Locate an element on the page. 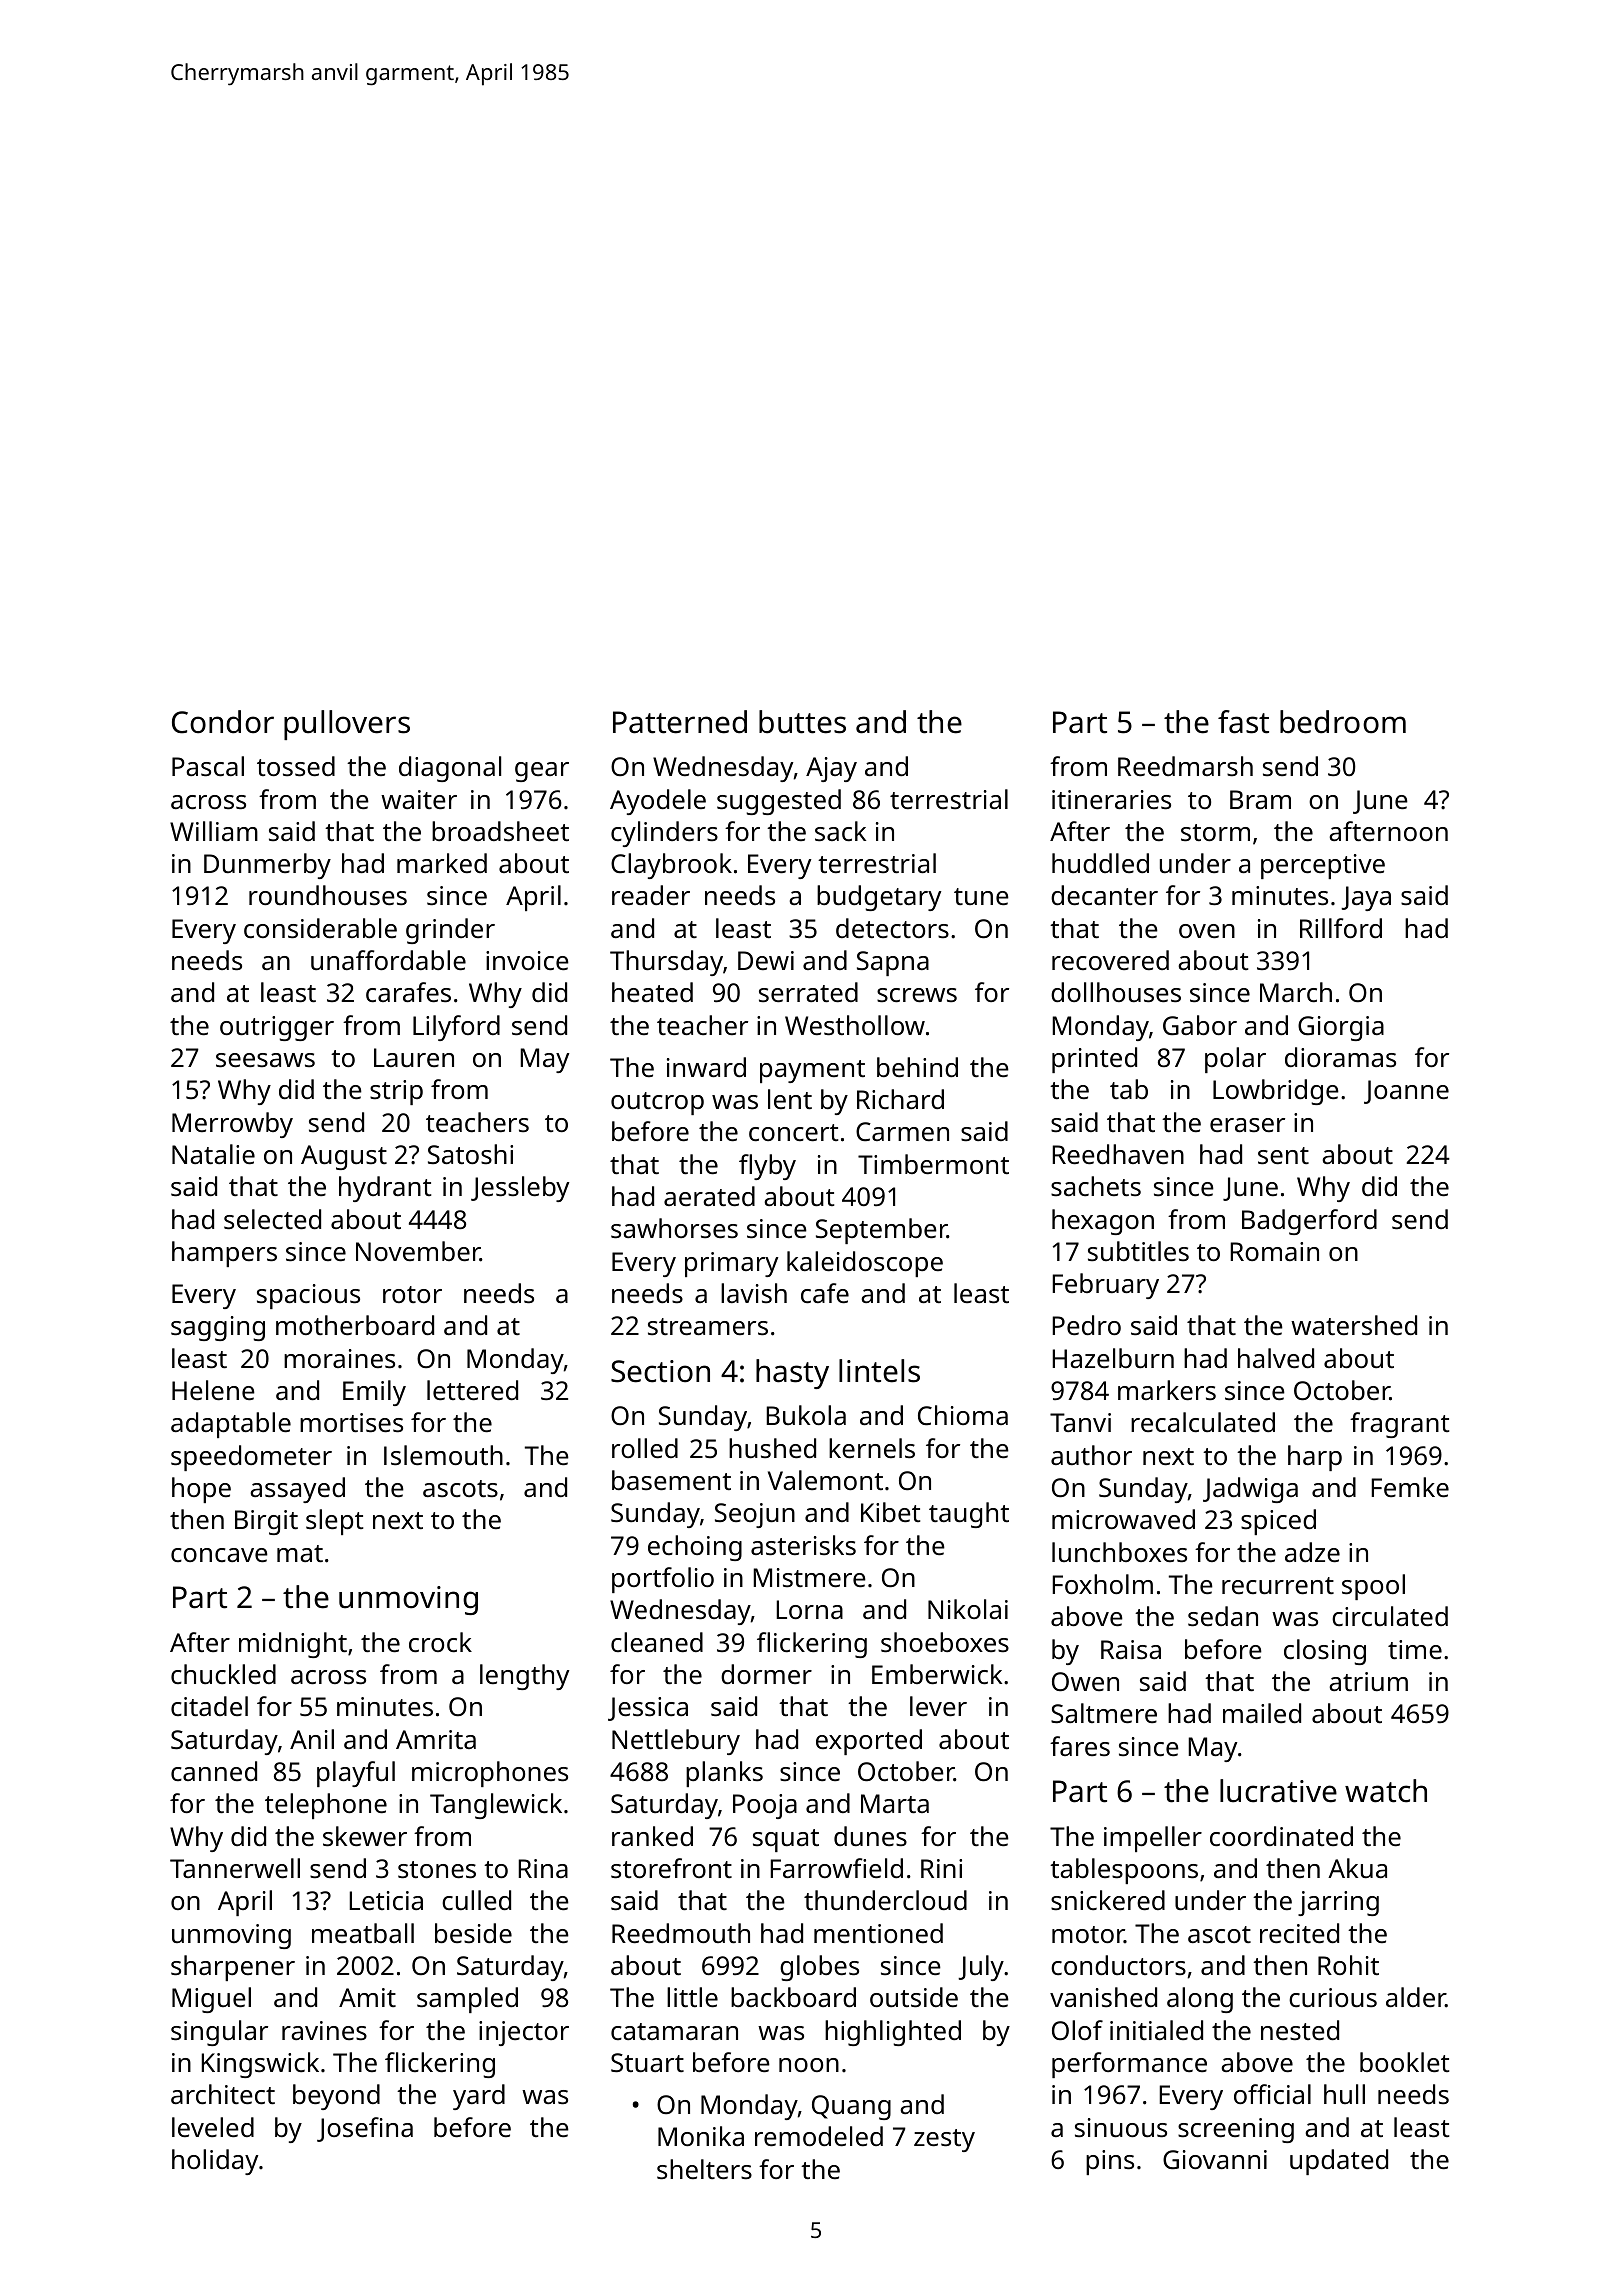  holiday is located at coordinates (215, 2162).
